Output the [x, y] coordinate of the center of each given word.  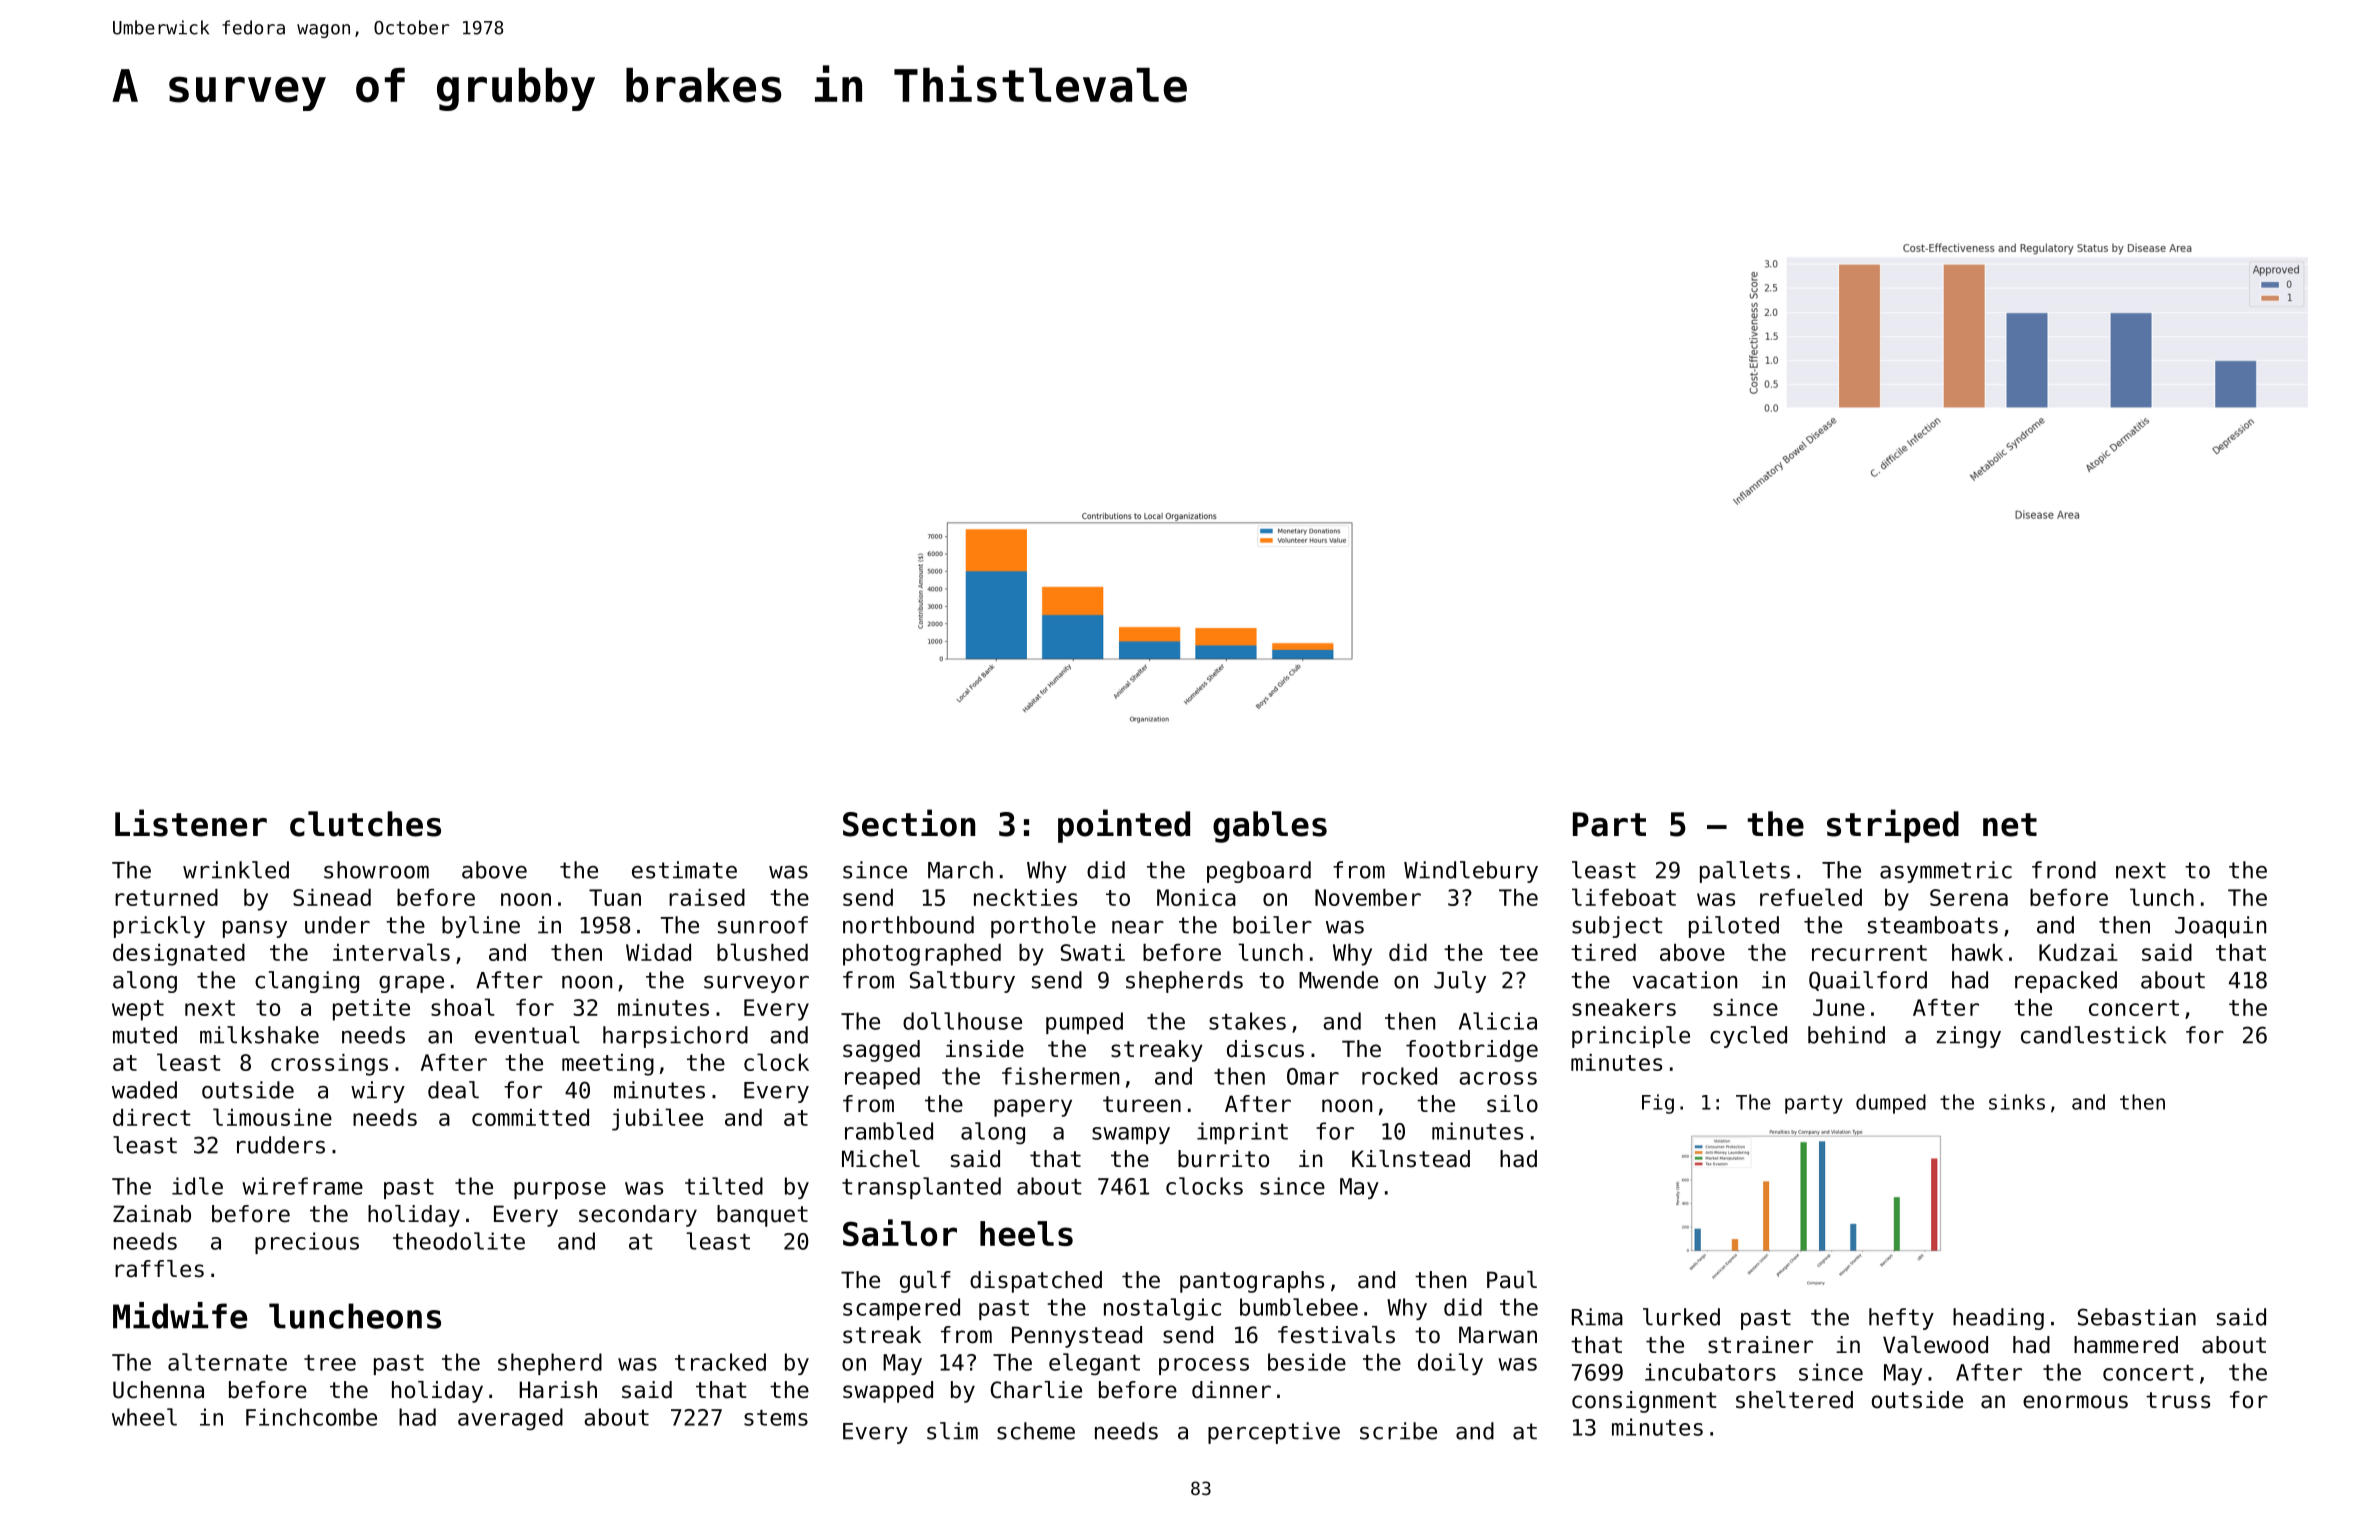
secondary [638, 1216]
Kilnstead [1411, 1159]
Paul [1512, 1280]
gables [1270, 827]
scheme [1036, 1431]
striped [1893, 826]
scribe [1398, 1431]
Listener [191, 823]
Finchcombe [311, 1417]
